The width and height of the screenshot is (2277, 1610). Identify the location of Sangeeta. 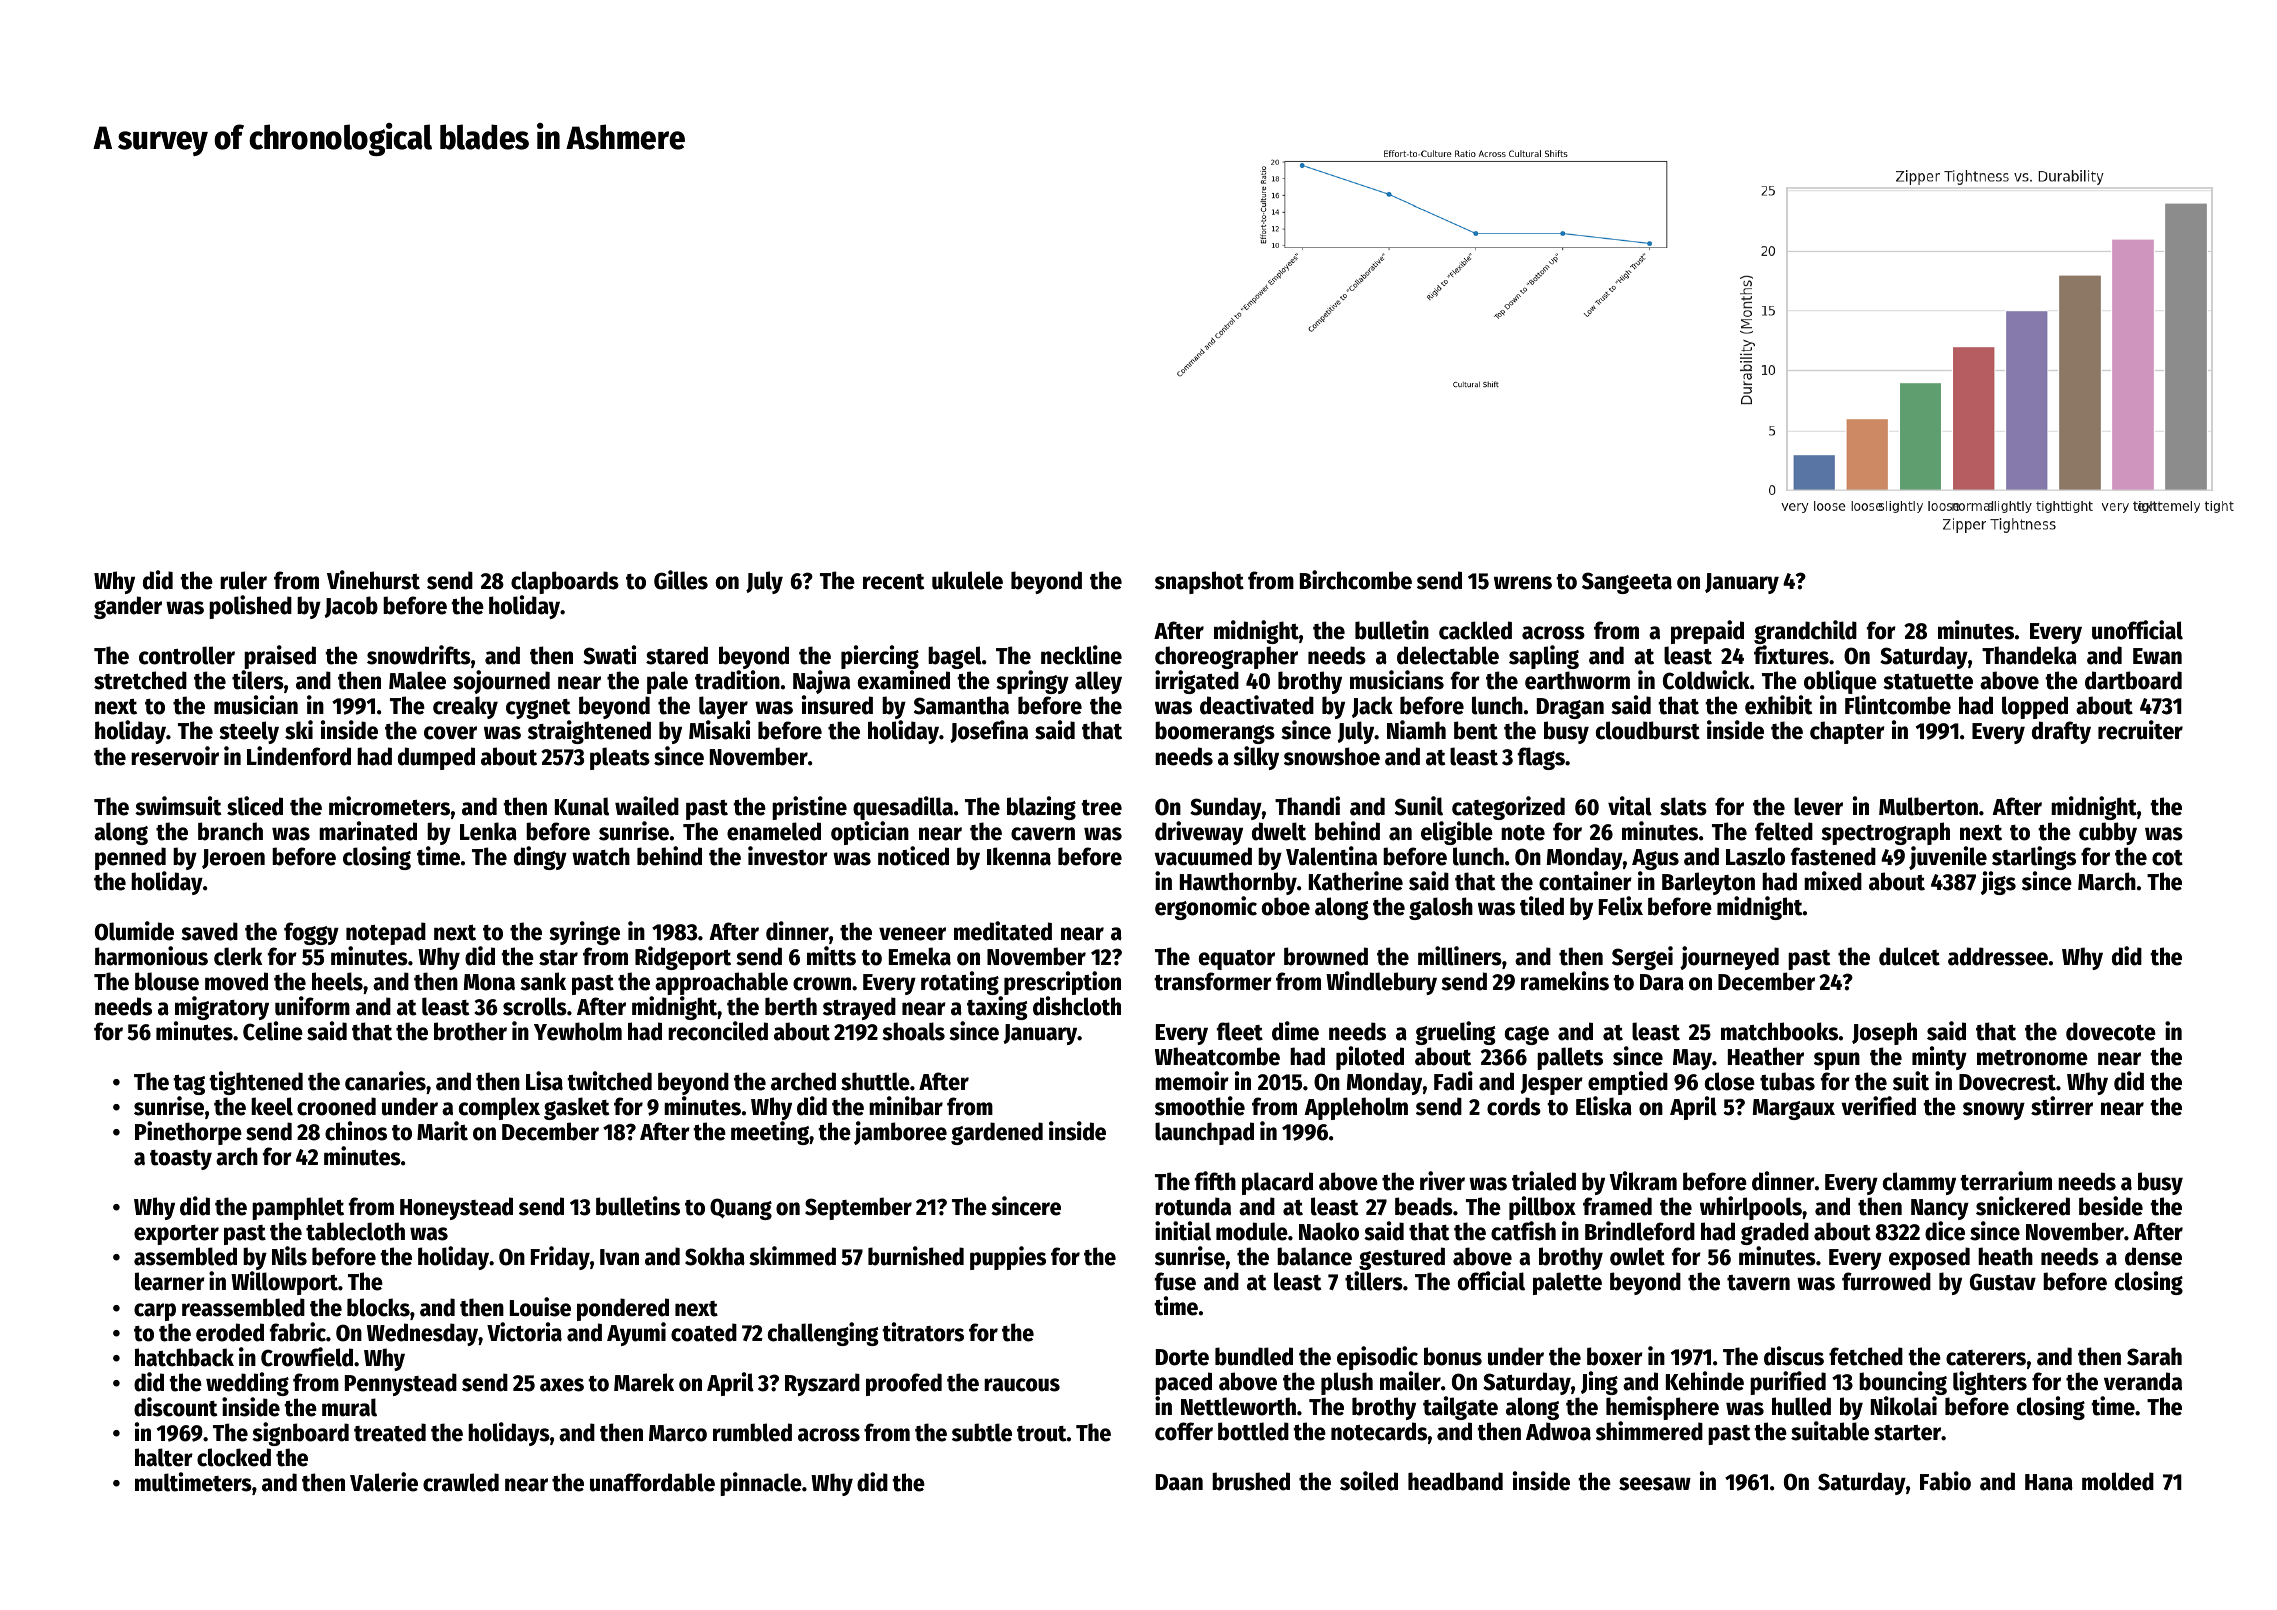
(1627, 583).
